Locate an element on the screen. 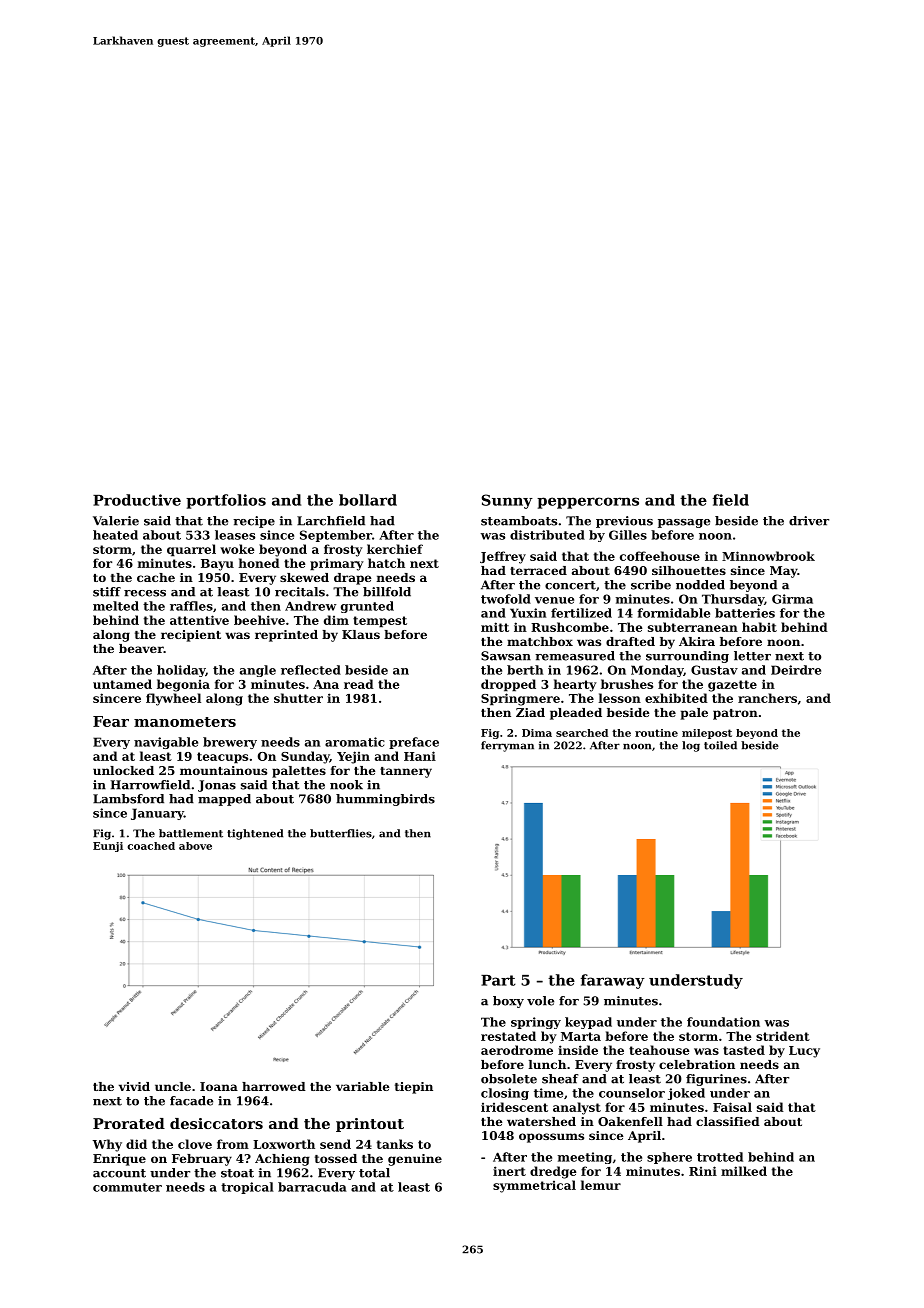 The height and width of the screenshot is (1308, 924). passage is located at coordinates (684, 523).
